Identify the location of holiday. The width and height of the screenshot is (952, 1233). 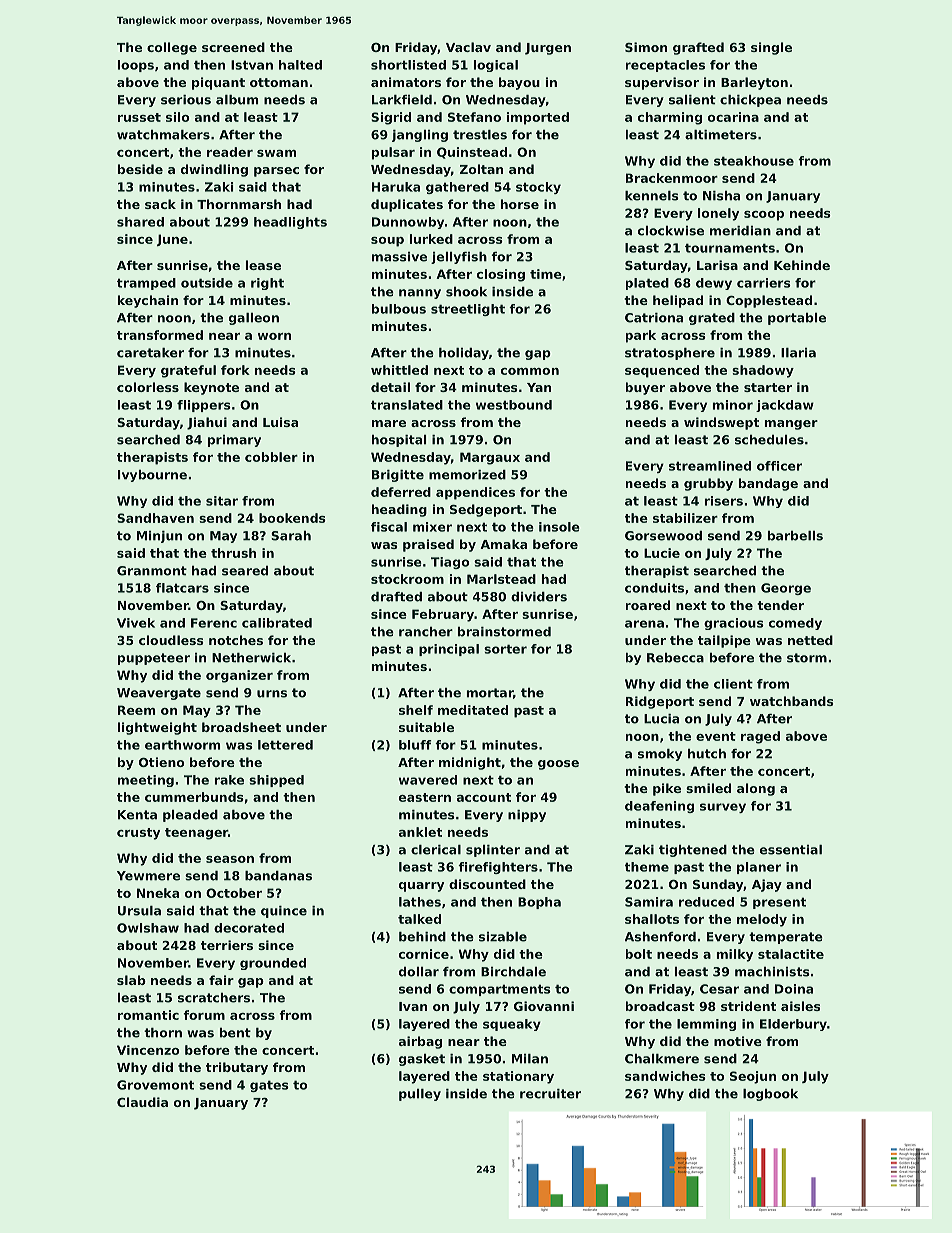
(464, 354).
